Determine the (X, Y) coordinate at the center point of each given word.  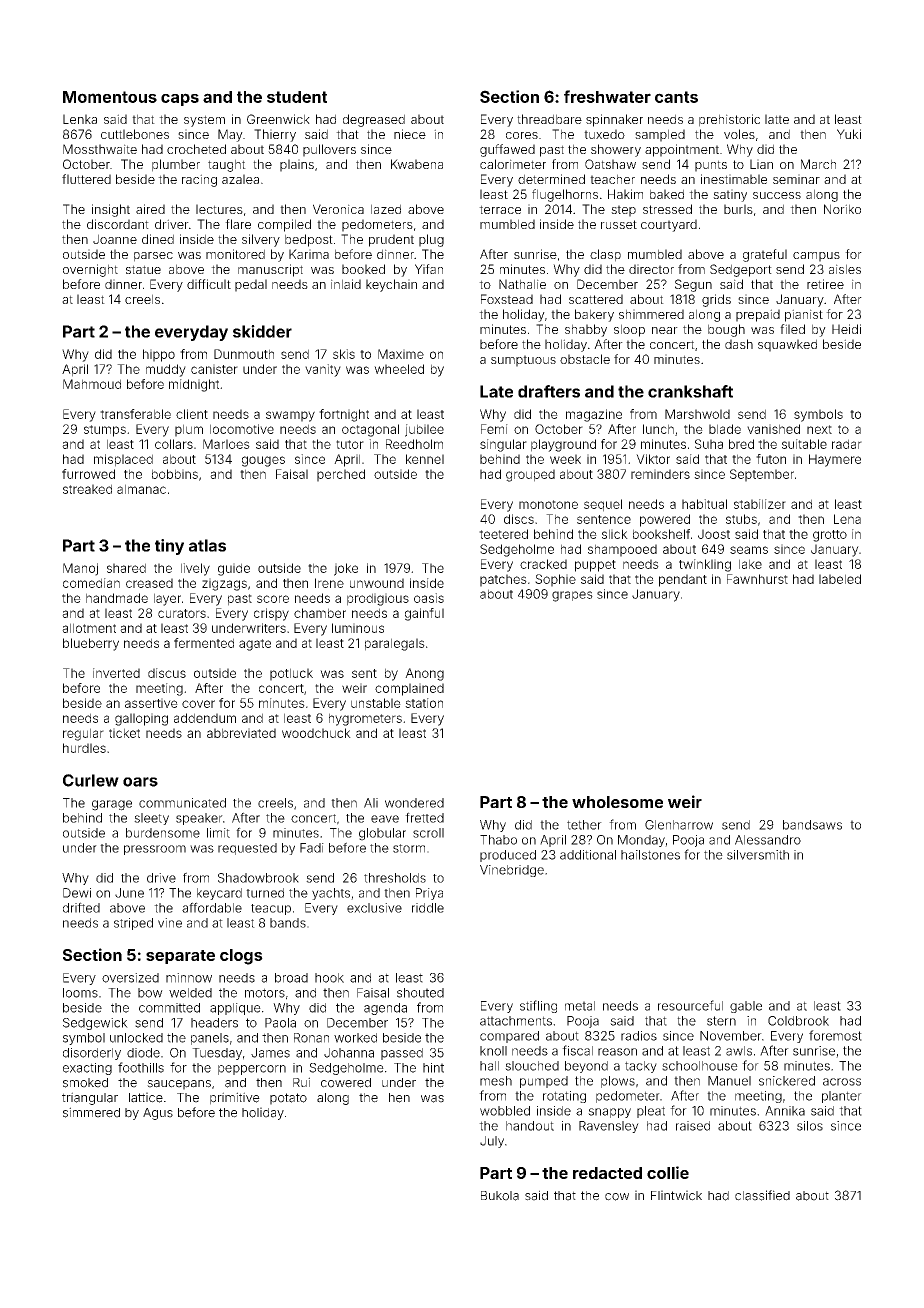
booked (363, 269)
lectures (219, 209)
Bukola (500, 1196)
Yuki (849, 134)
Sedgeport (741, 270)
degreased (374, 120)
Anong (424, 674)
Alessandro (768, 840)
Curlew (91, 780)
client (192, 414)
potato (288, 1099)
